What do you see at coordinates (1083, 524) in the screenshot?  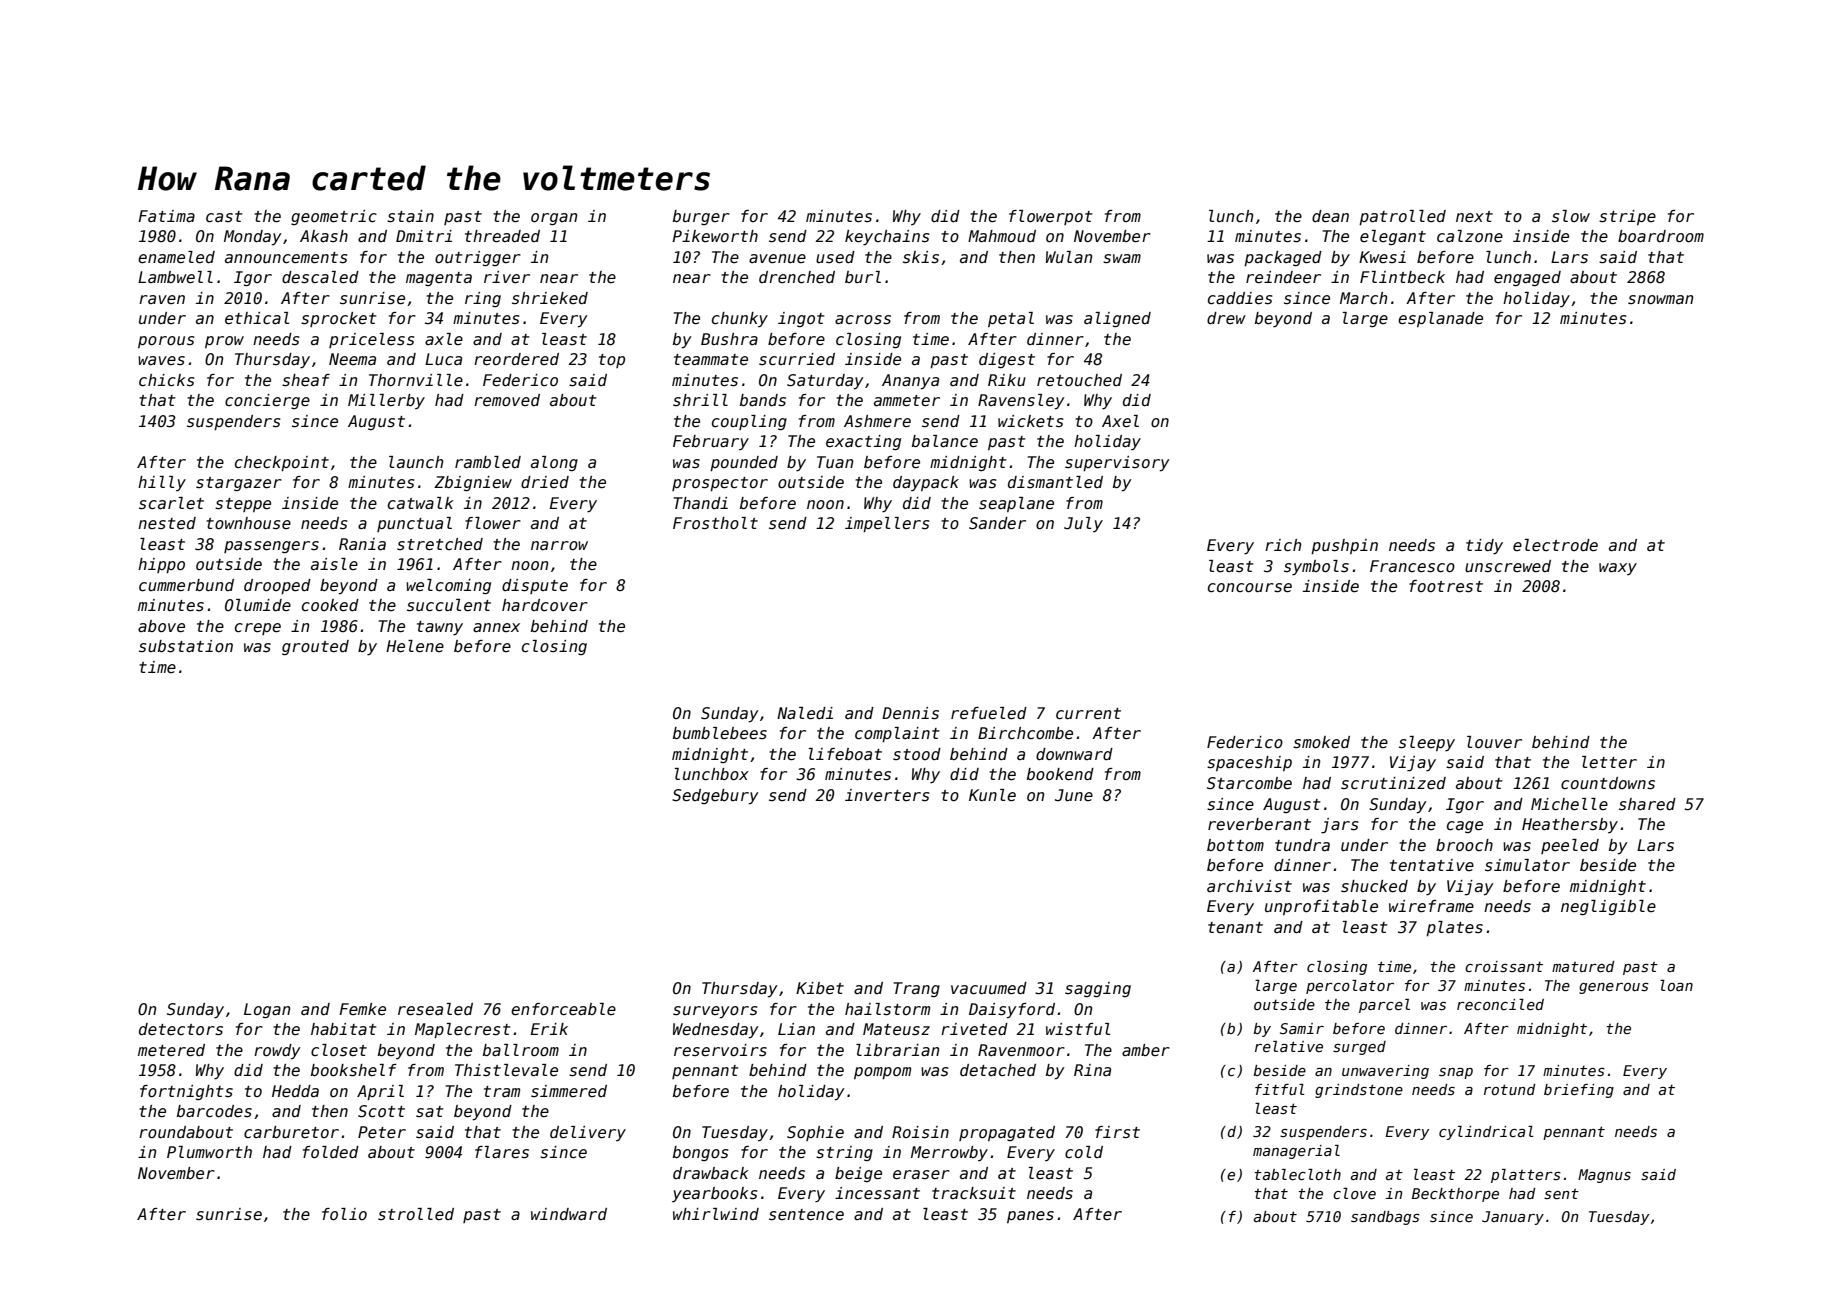 I see `July` at bounding box center [1083, 524].
